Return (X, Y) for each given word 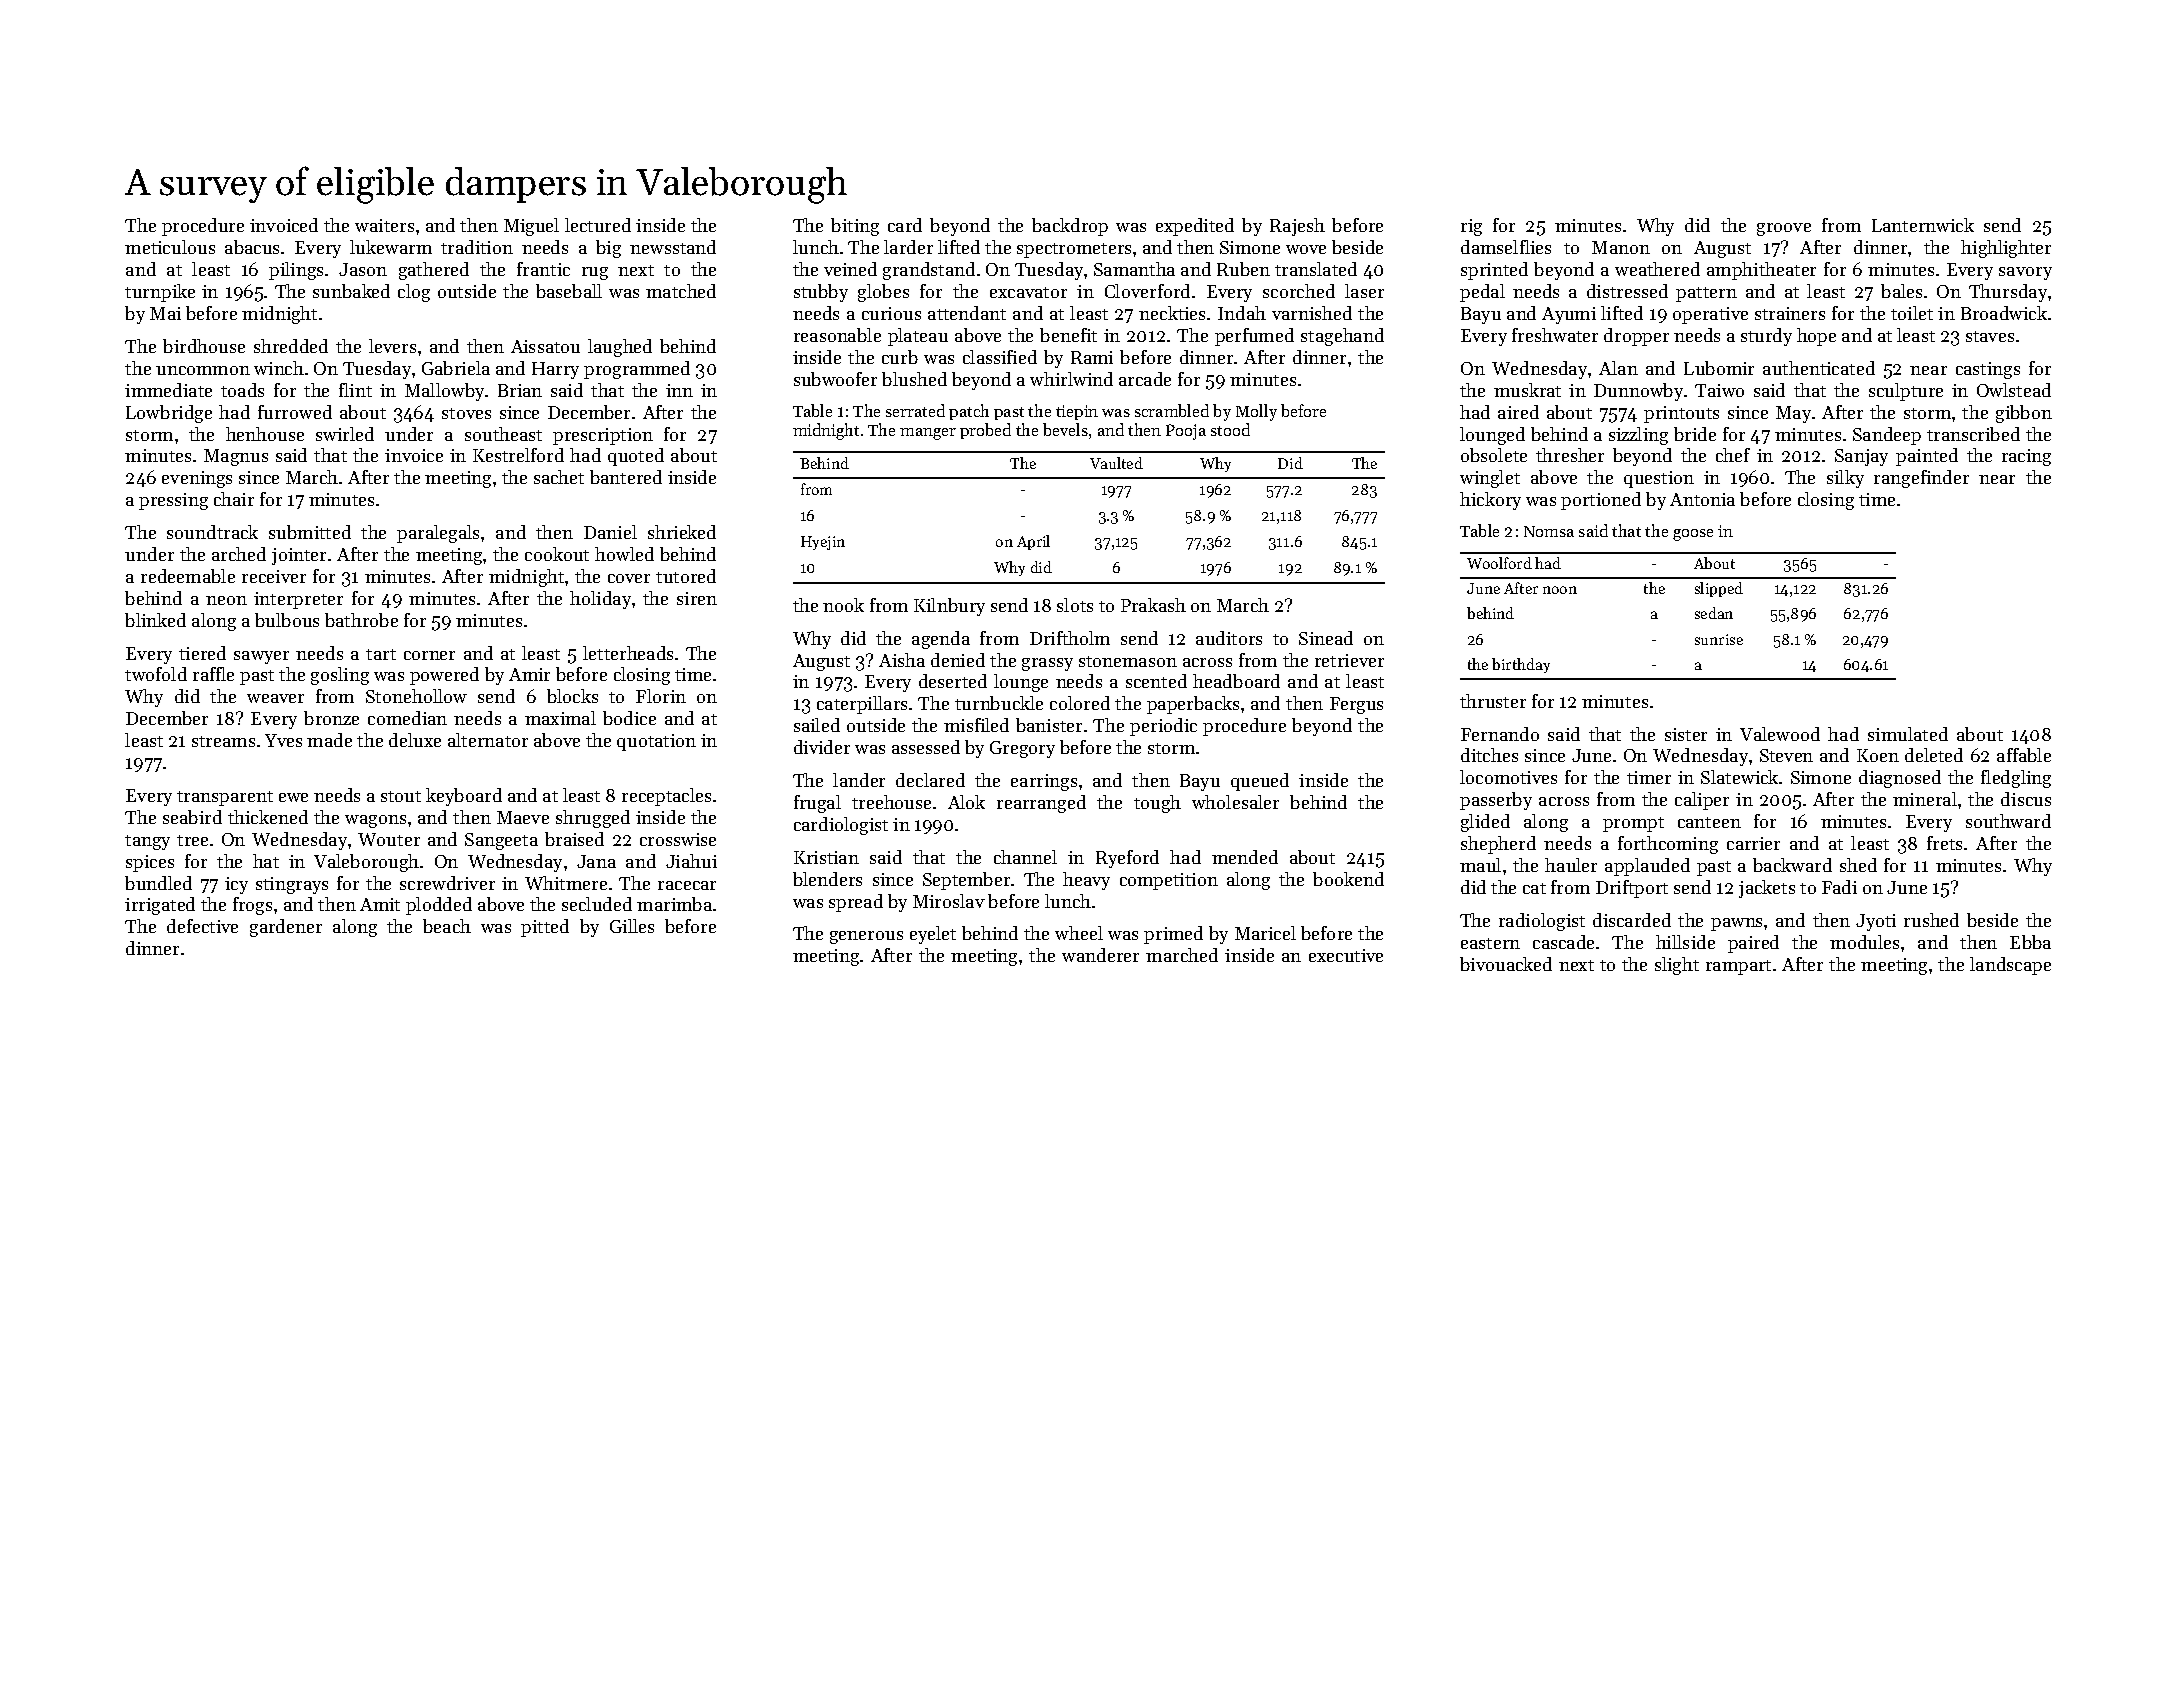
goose (1693, 535)
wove (1306, 249)
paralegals (438, 534)
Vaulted (1116, 463)
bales (1901, 291)
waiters (384, 225)
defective (202, 926)
